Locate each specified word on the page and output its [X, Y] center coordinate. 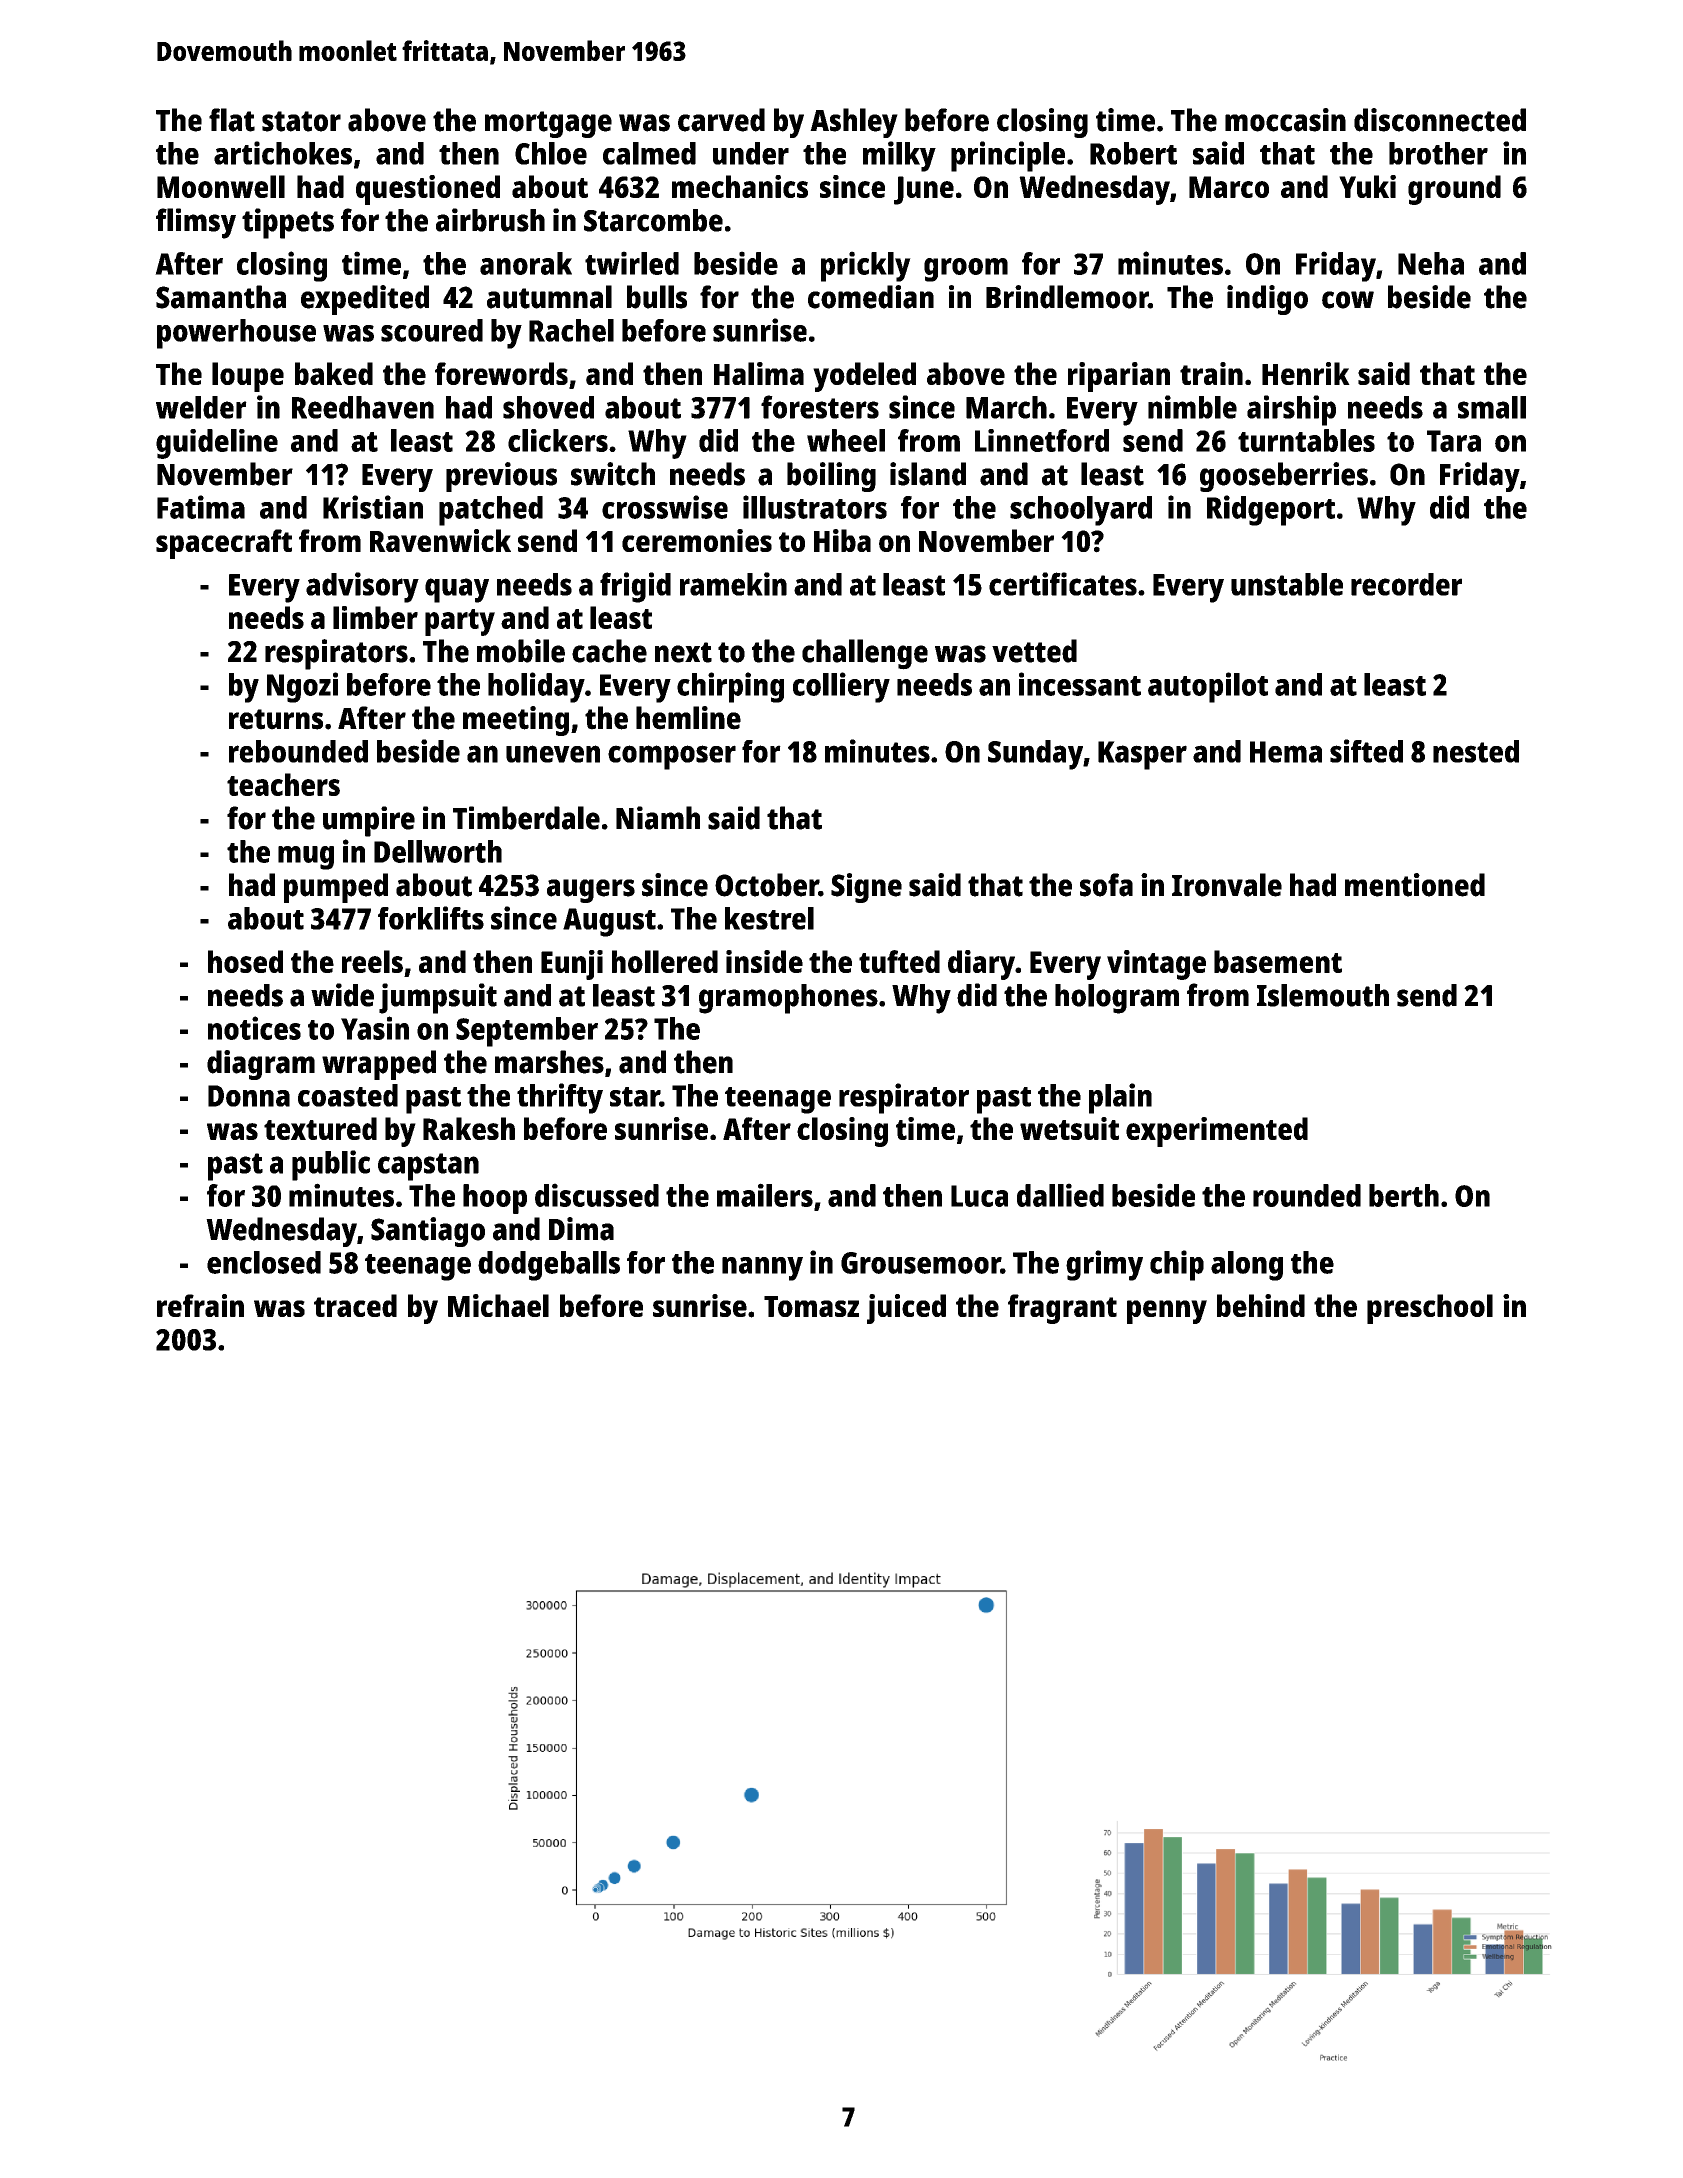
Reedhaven [363, 407]
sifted [1366, 751]
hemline [688, 718]
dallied [1060, 1195]
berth [1404, 1195]
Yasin [375, 1028]
